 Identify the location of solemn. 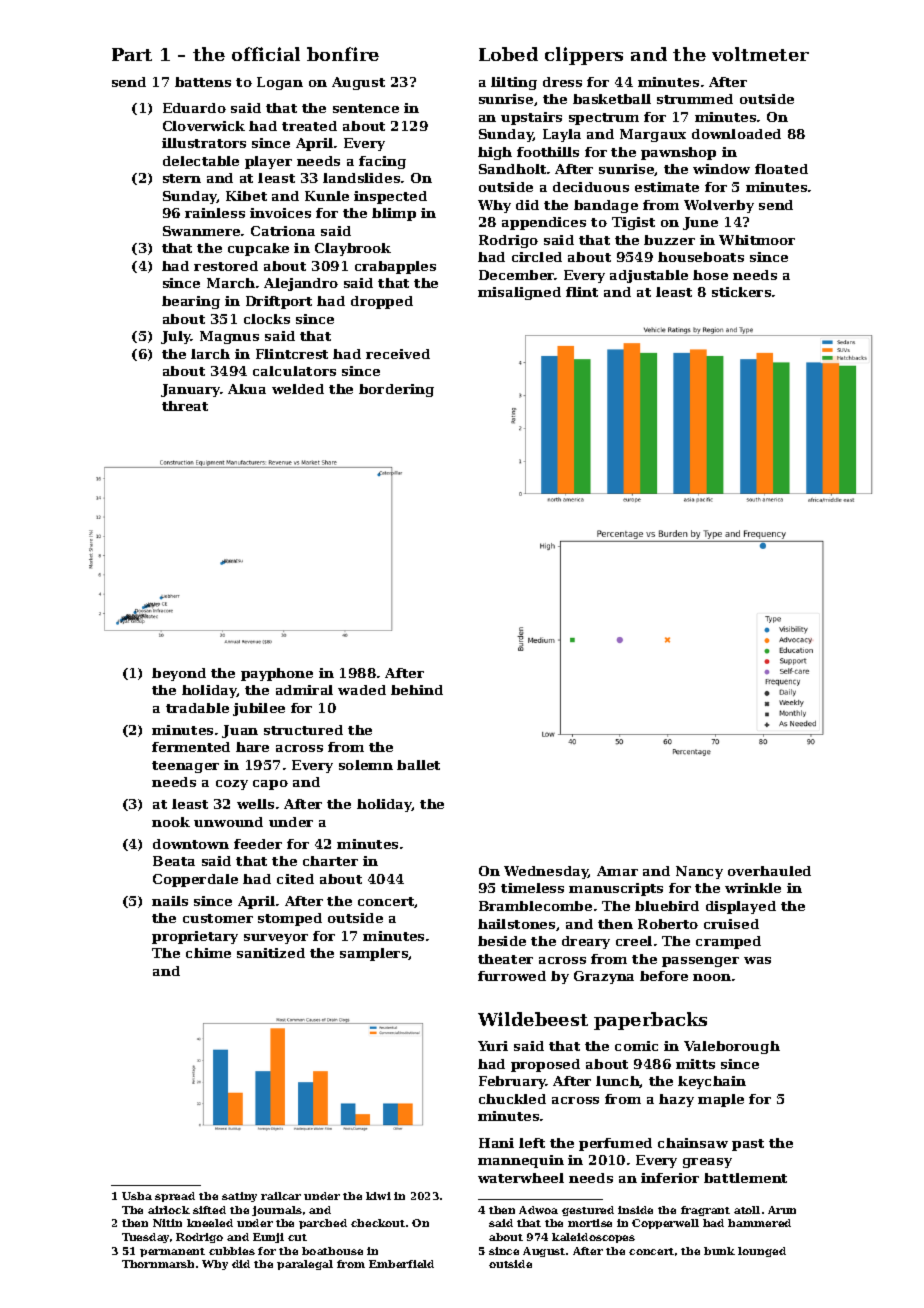
(366, 765).
